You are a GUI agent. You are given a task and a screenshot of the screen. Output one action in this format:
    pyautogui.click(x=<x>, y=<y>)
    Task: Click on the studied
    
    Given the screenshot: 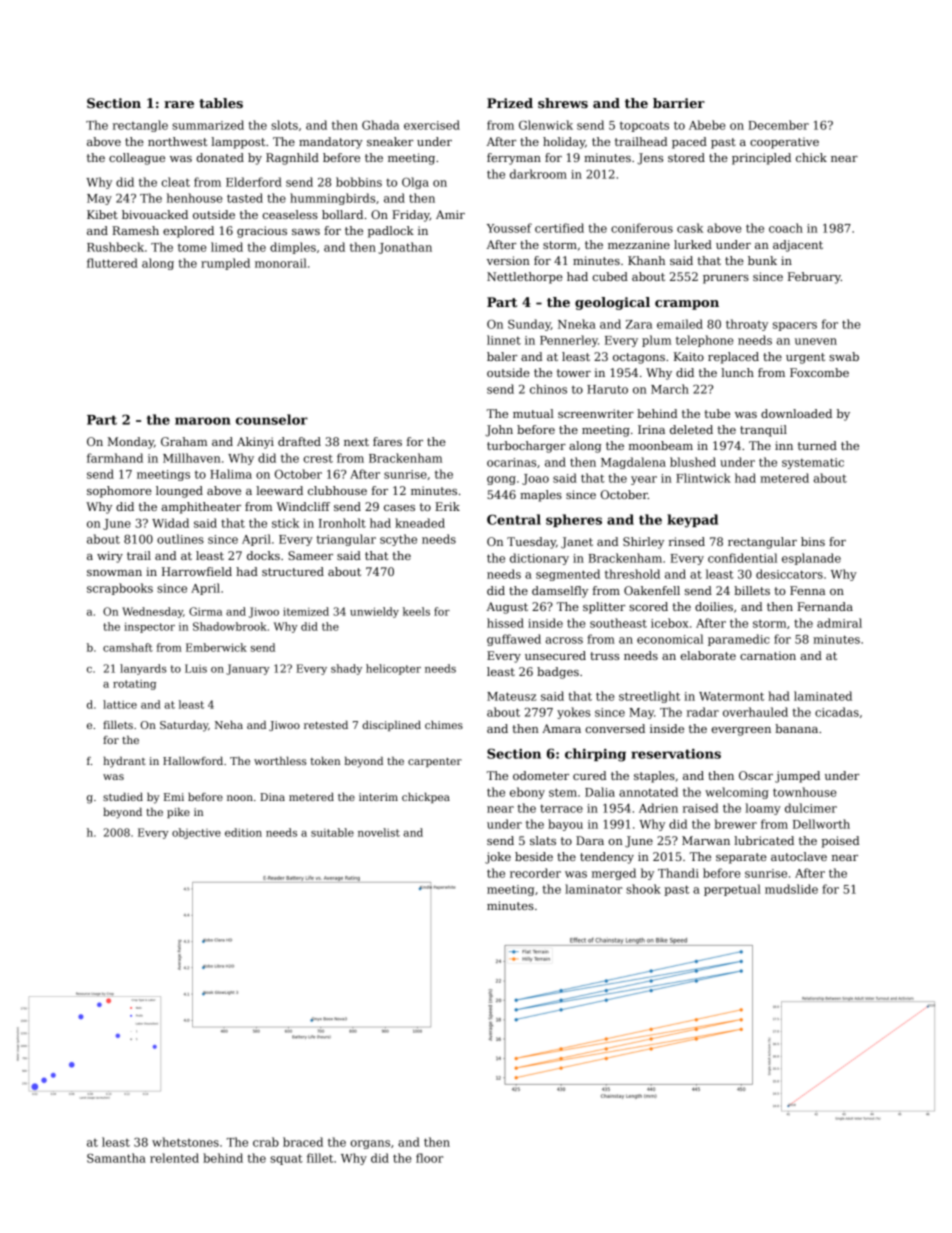 What is the action you would take?
    pyautogui.click(x=123, y=797)
